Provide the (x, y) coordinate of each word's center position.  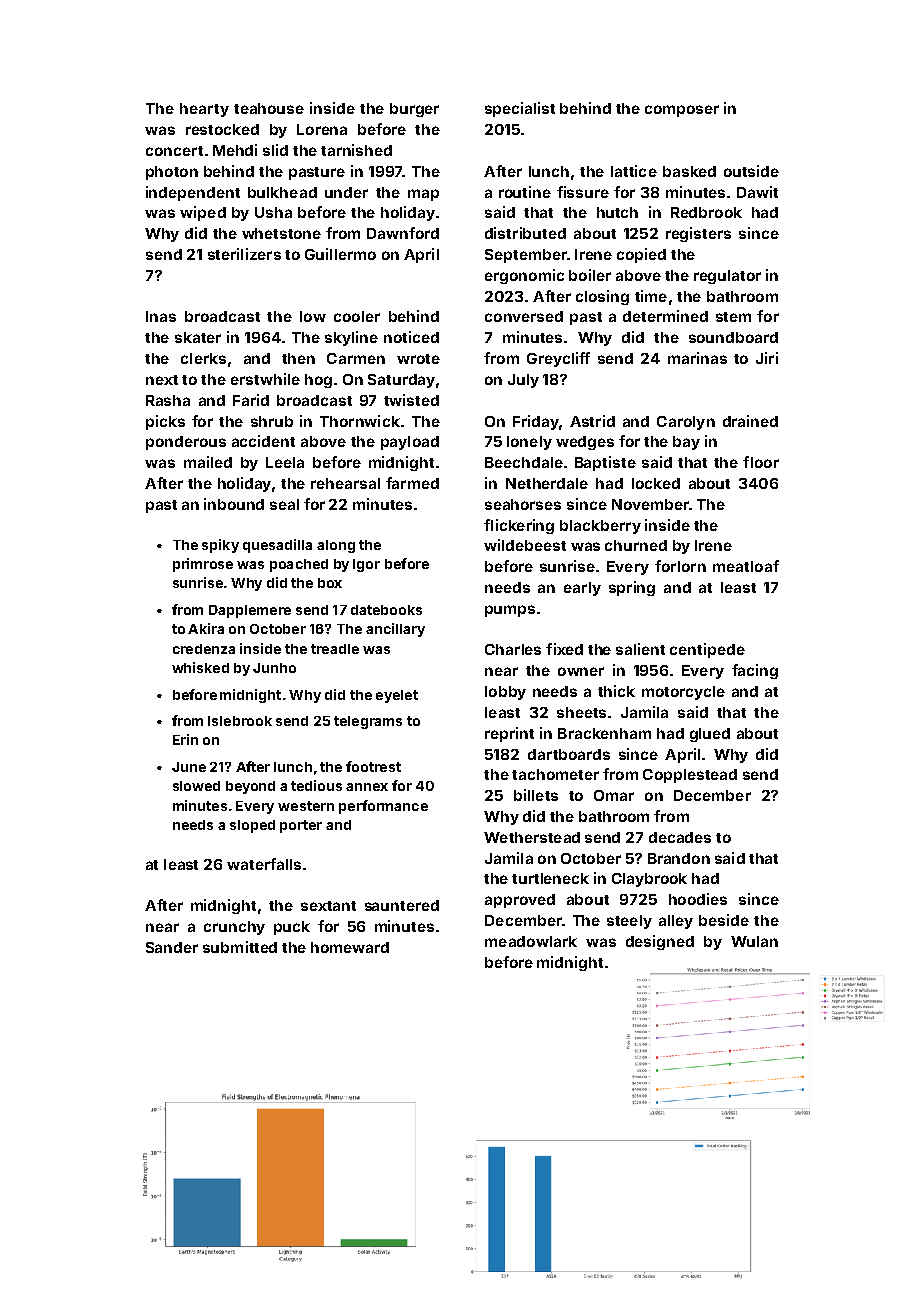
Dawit (757, 192)
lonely (529, 443)
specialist (520, 109)
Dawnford (403, 233)
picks (165, 422)
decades (680, 837)
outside (751, 171)
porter (301, 826)
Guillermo (340, 254)
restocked (222, 129)
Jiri (767, 358)
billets (536, 795)
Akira (206, 628)
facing (755, 671)
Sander (172, 947)
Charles (513, 649)
